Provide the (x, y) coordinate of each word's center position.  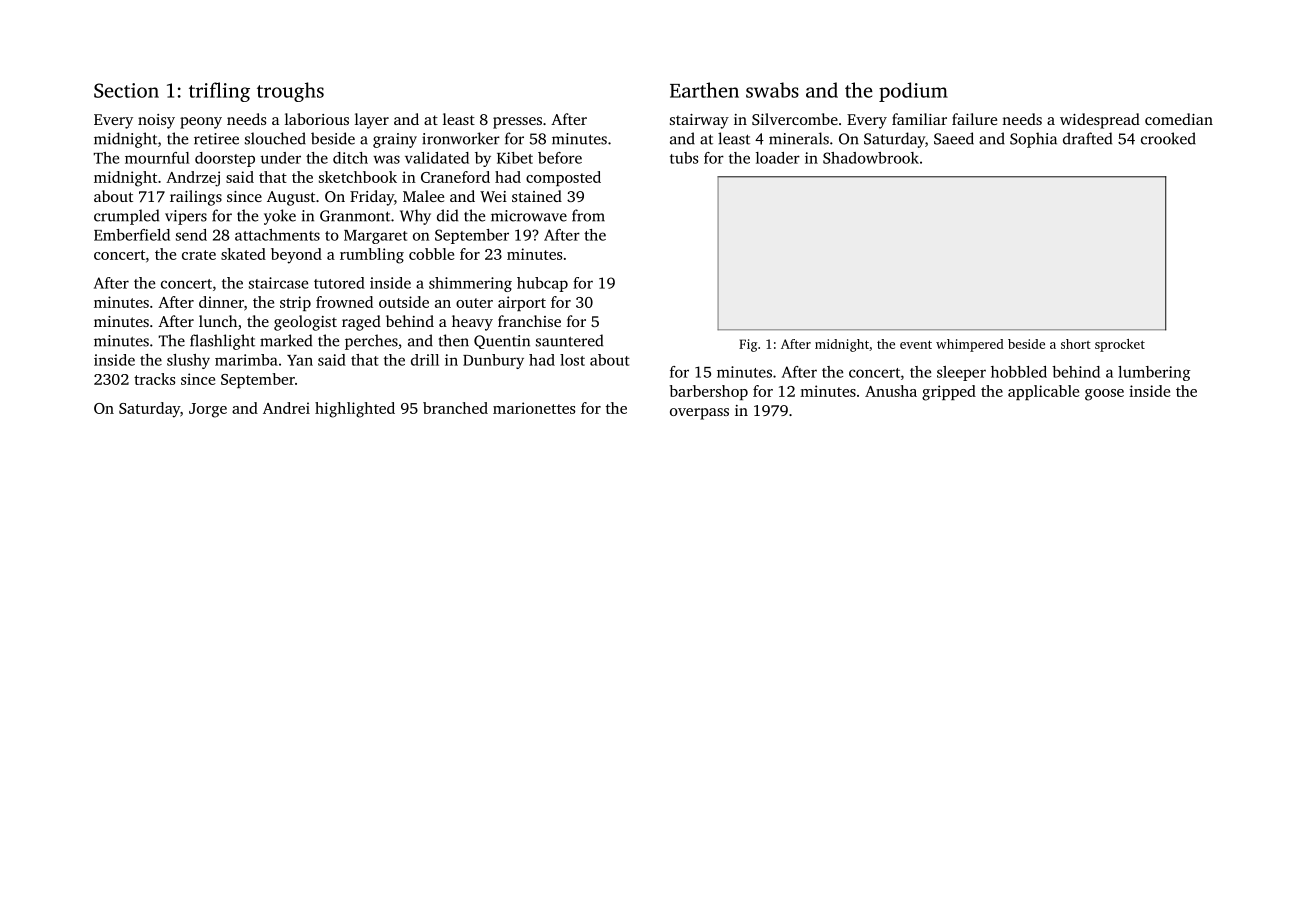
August (291, 198)
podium (913, 92)
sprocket (1120, 345)
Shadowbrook (871, 158)
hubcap (542, 284)
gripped (949, 393)
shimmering (470, 284)
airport (522, 303)
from (588, 215)
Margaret (376, 237)
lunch (218, 321)
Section (126, 90)
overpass (699, 414)
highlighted (355, 410)
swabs (772, 90)
